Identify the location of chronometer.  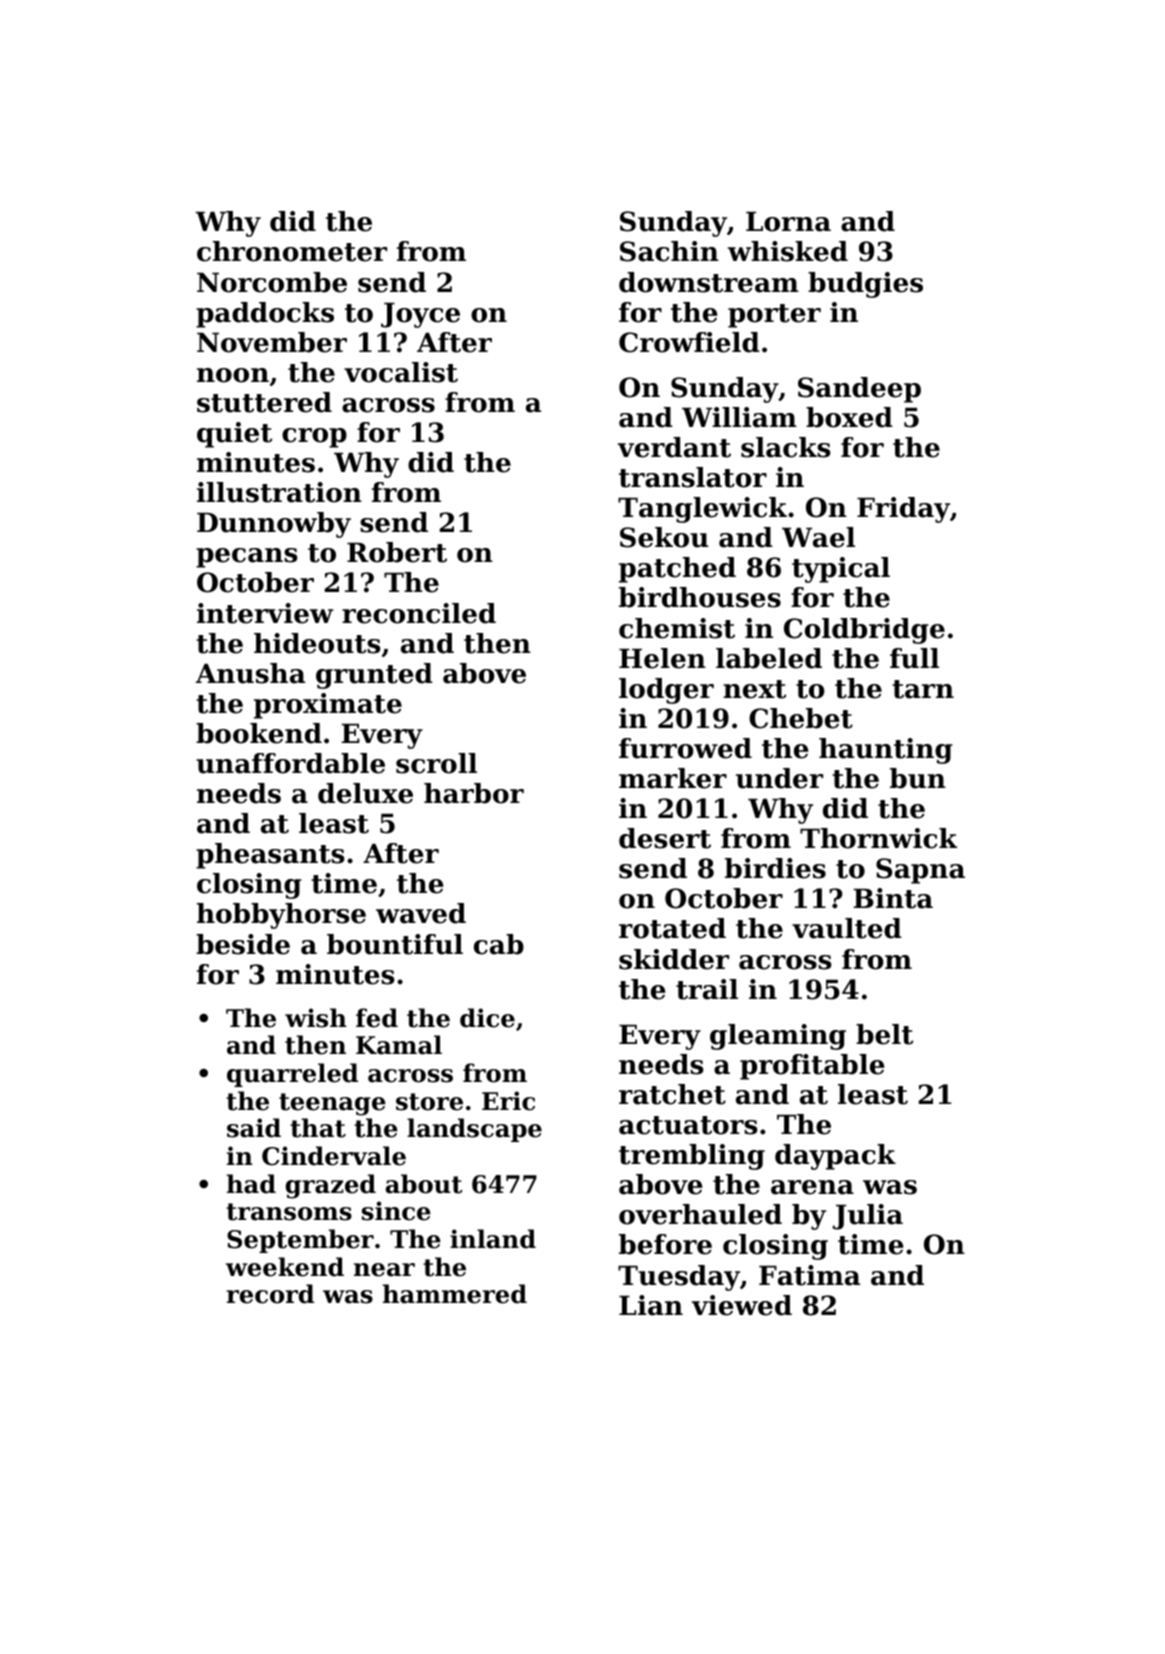
(292, 251).
